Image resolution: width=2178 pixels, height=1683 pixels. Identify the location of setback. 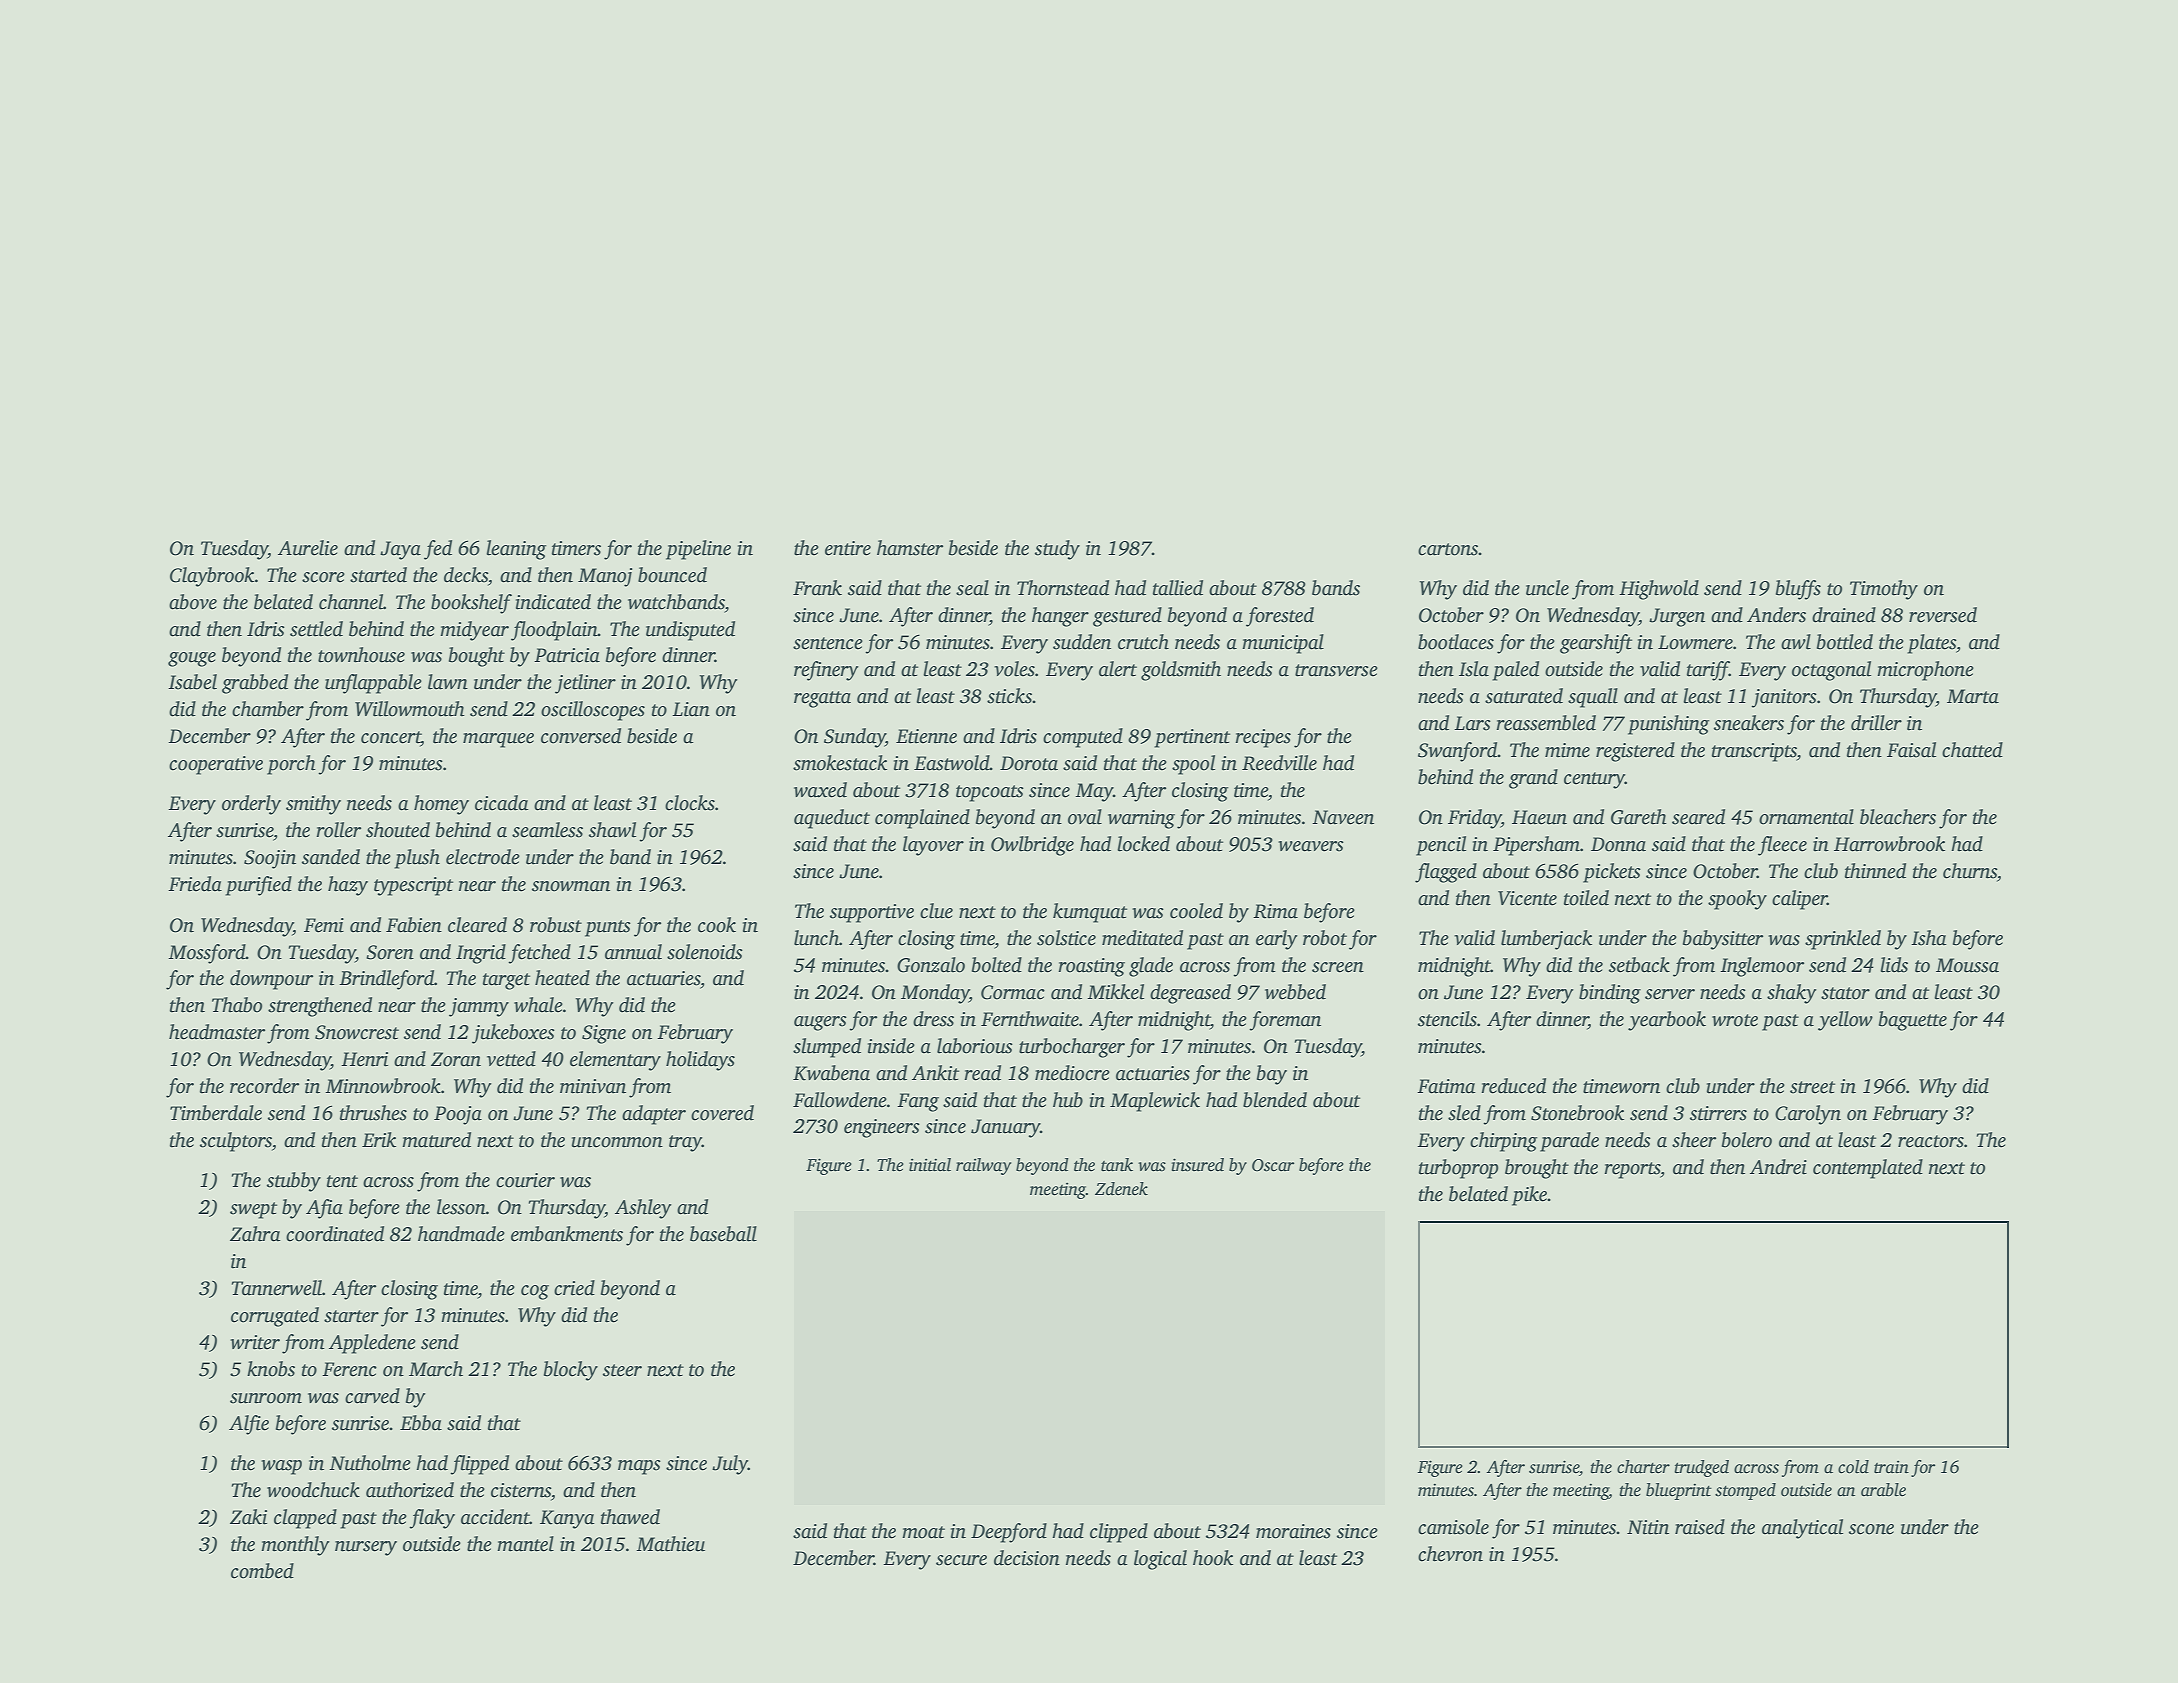
(1639, 965).
